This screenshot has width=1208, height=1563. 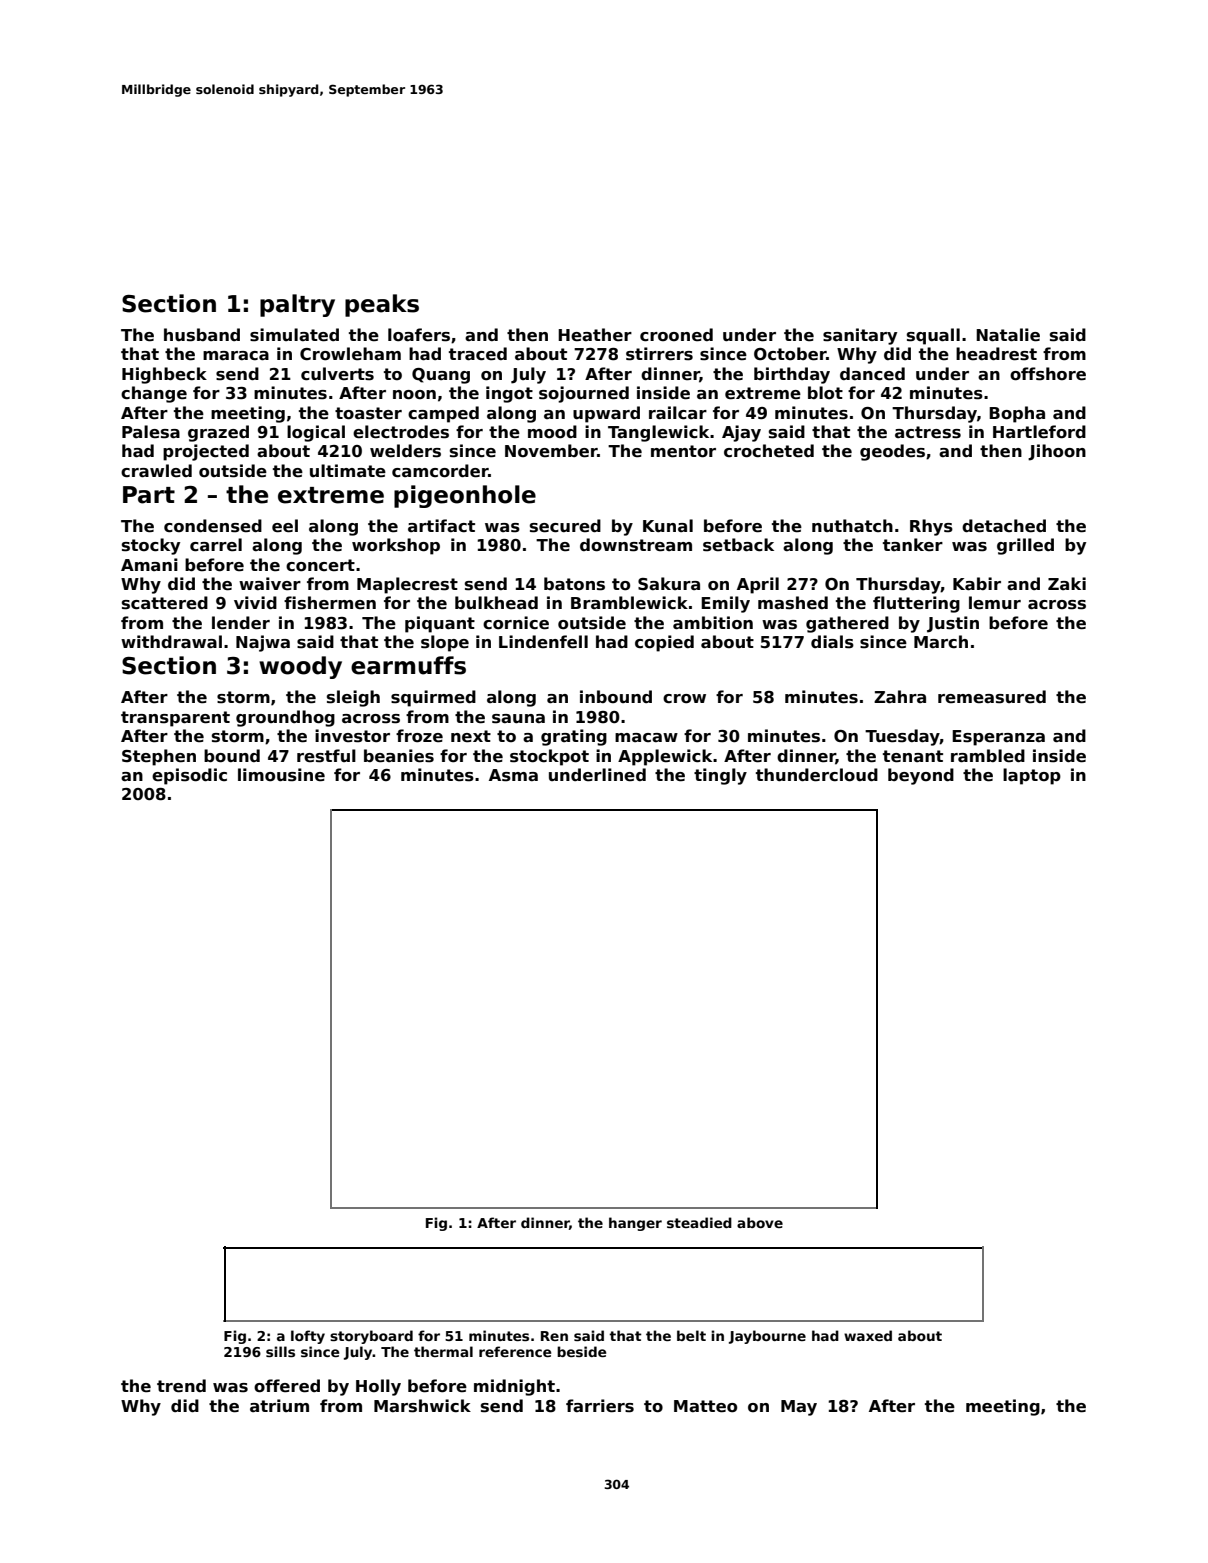 What do you see at coordinates (769, 451) in the screenshot?
I see `crocheted` at bounding box center [769, 451].
